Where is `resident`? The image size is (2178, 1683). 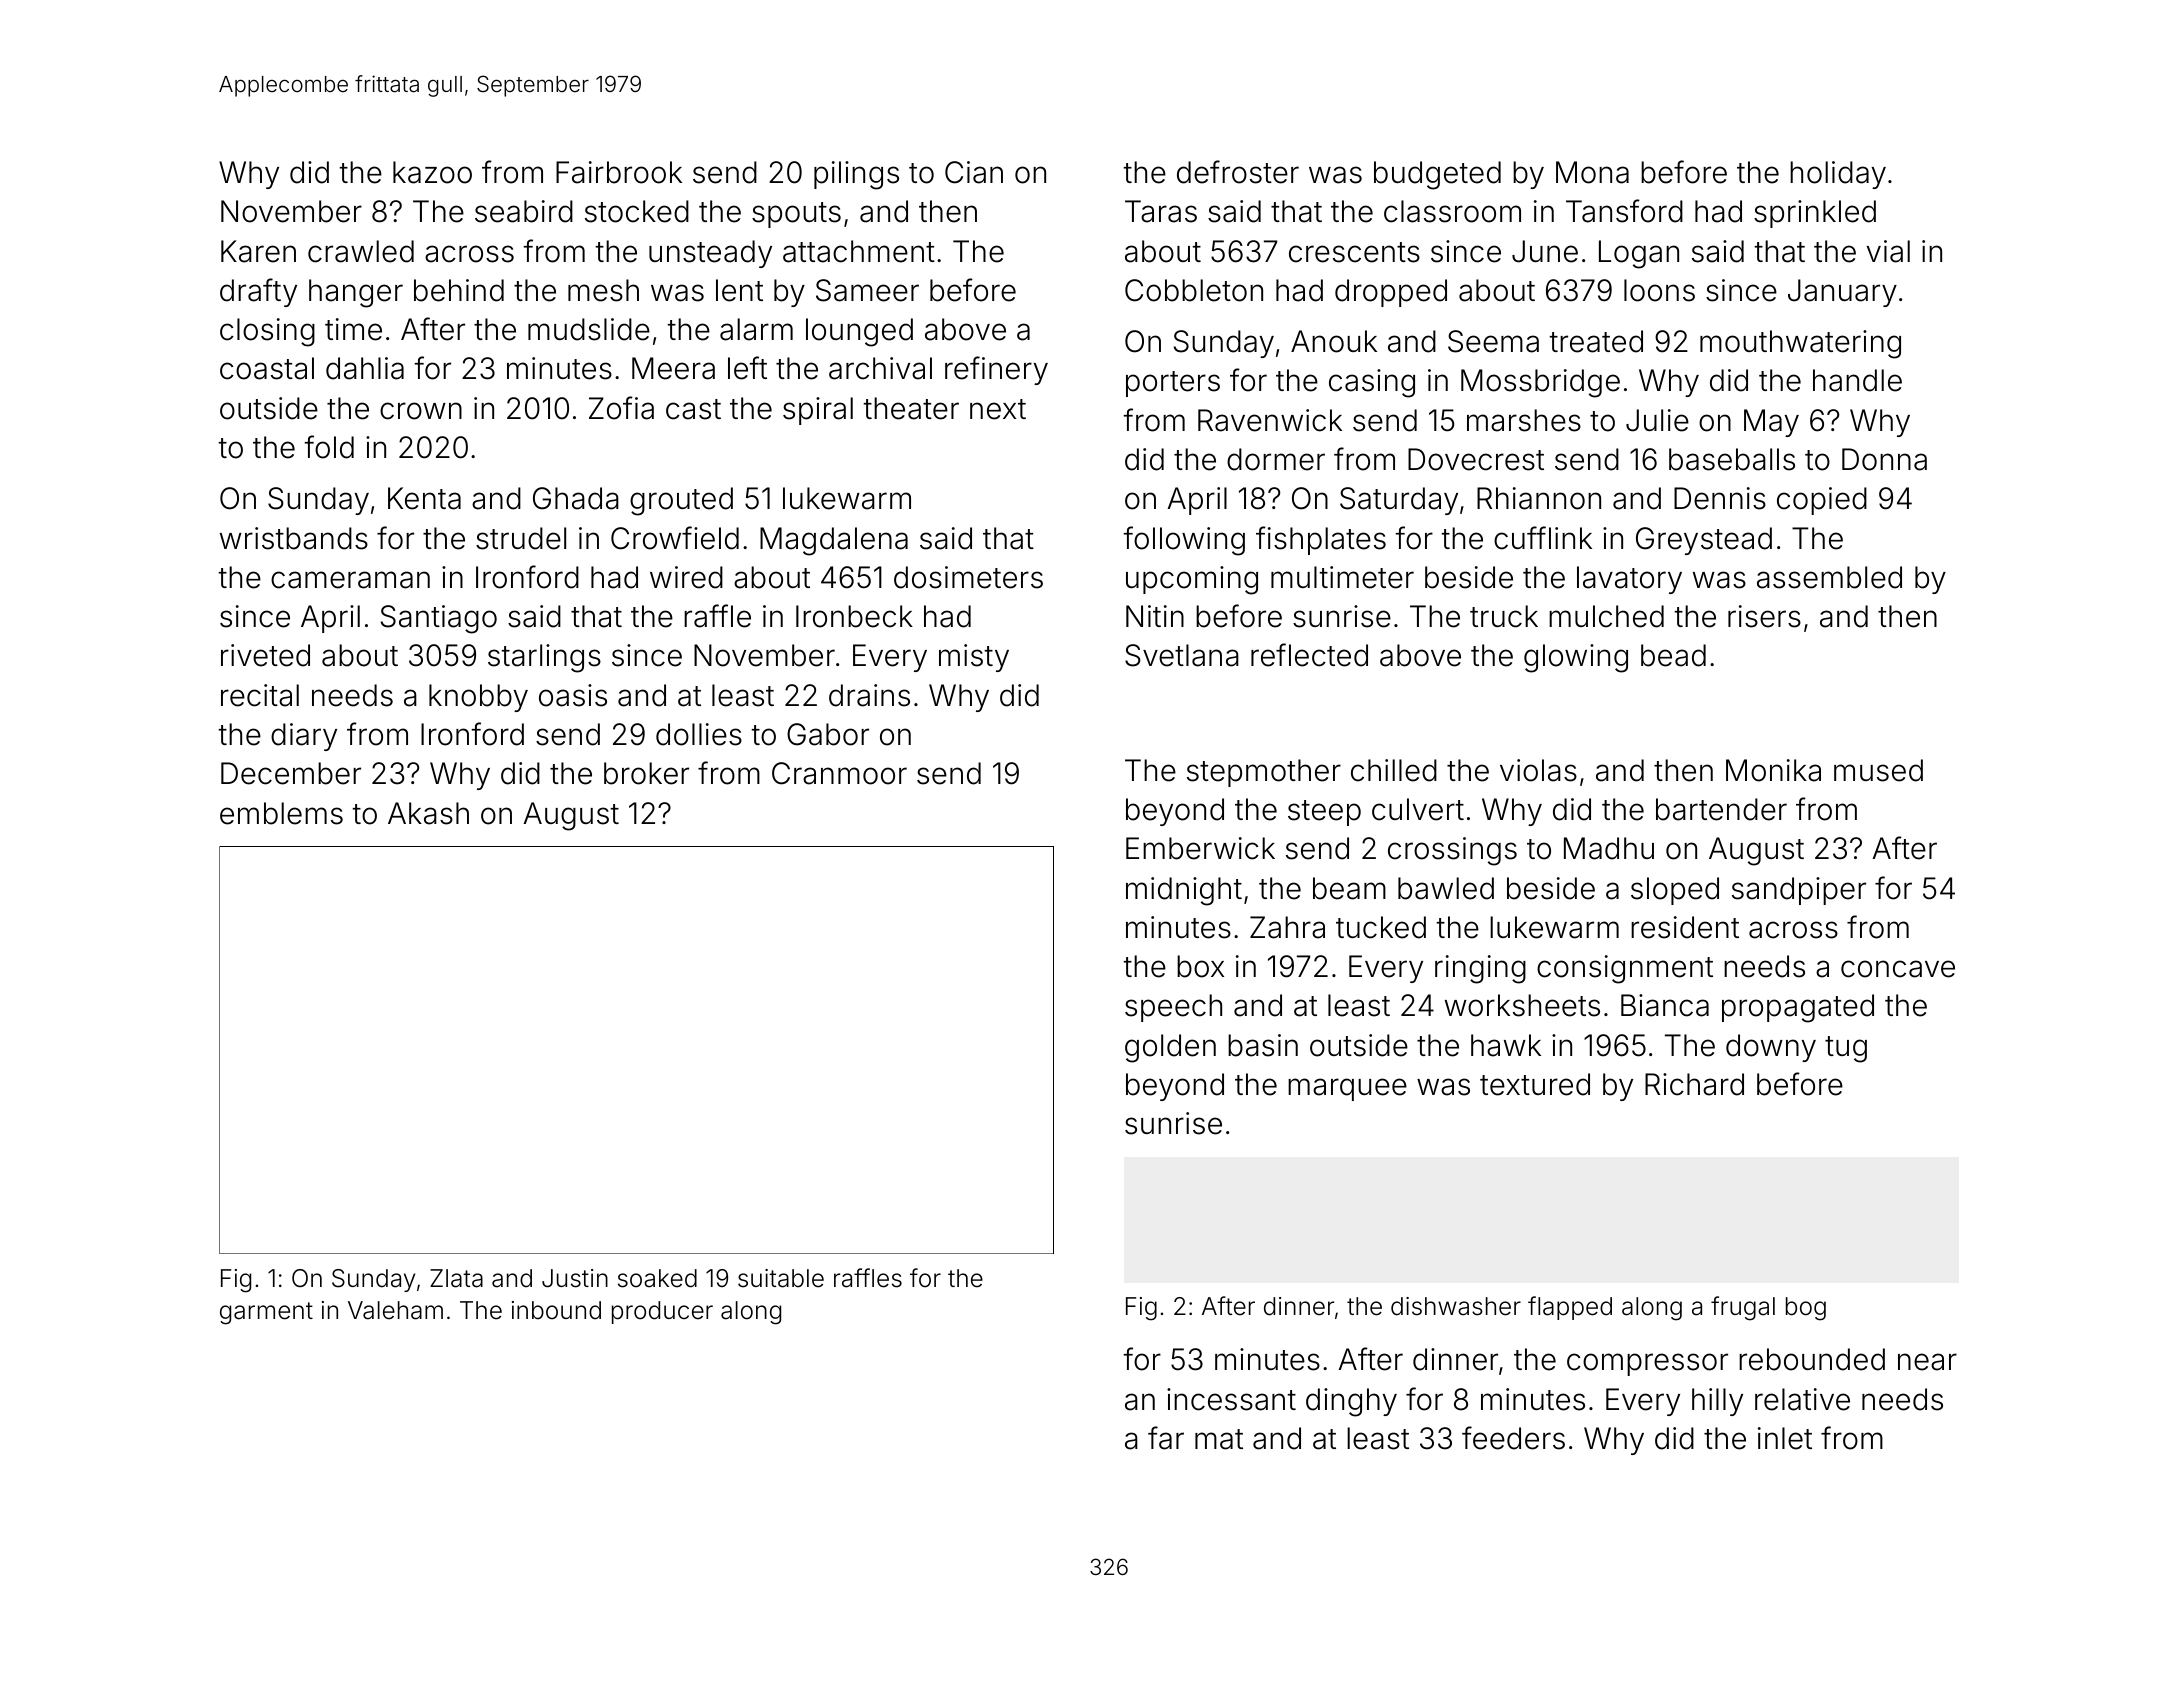
resident is located at coordinates (1685, 927).
